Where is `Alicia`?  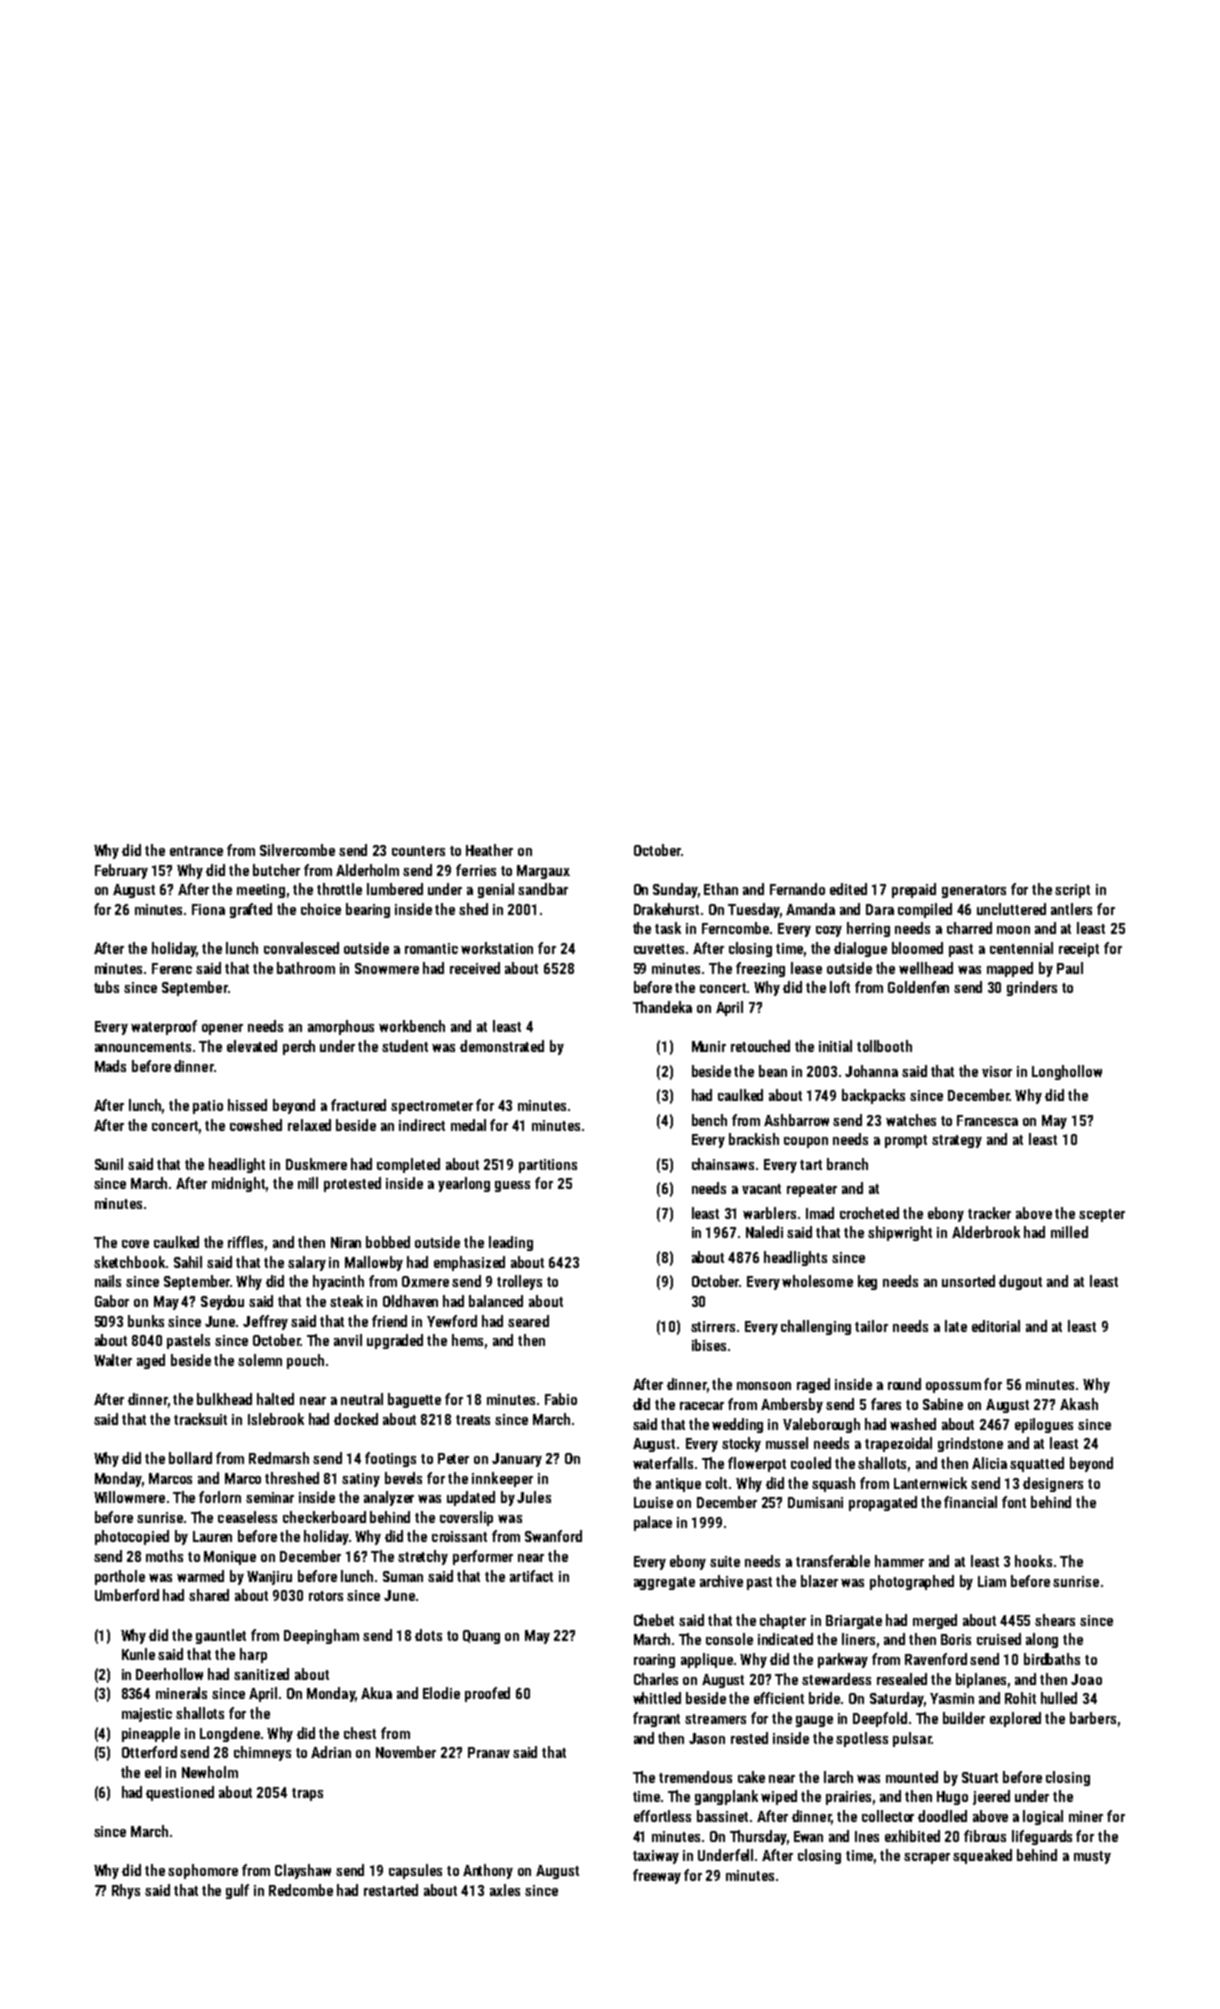
Alicia is located at coordinates (989, 1463).
